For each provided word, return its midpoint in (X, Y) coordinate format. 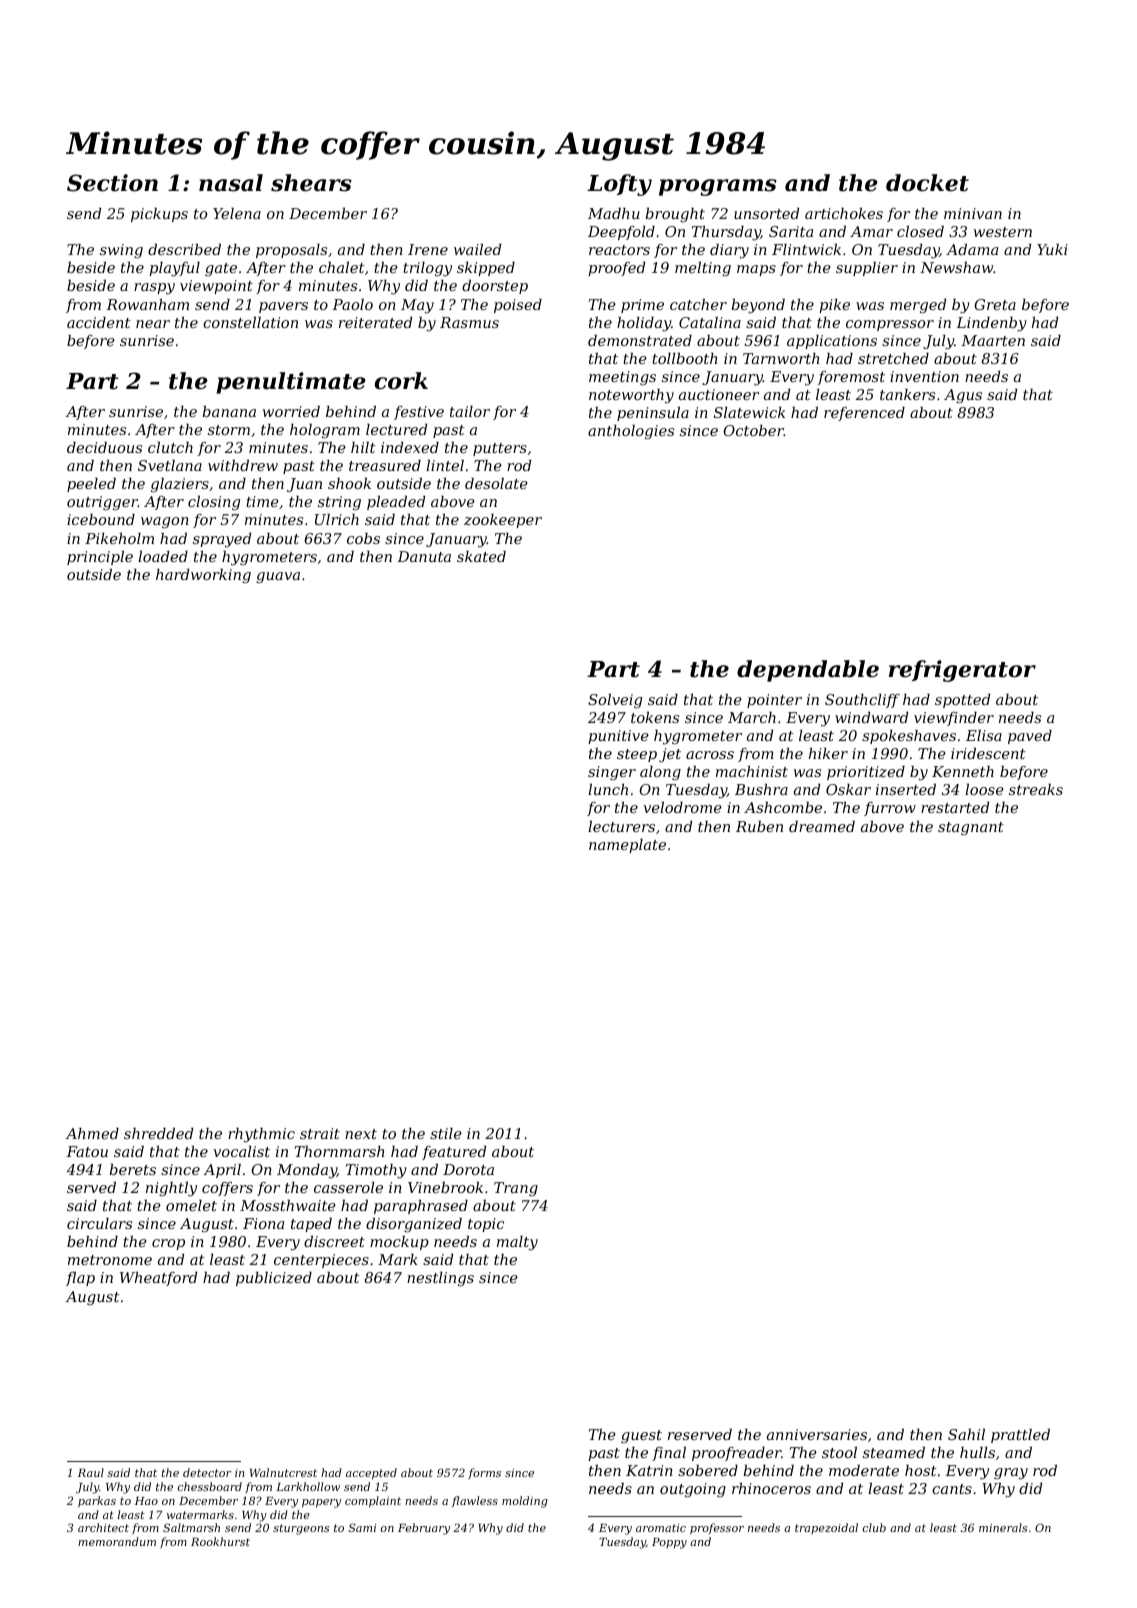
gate (221, 269)
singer (612, 773)
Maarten (993, 340)
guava (278, 577)
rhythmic (261, 1135)
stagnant (971, 829)
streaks (1036, 789)
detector (207, 1472)
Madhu (614, 213)
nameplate (627, 846)
